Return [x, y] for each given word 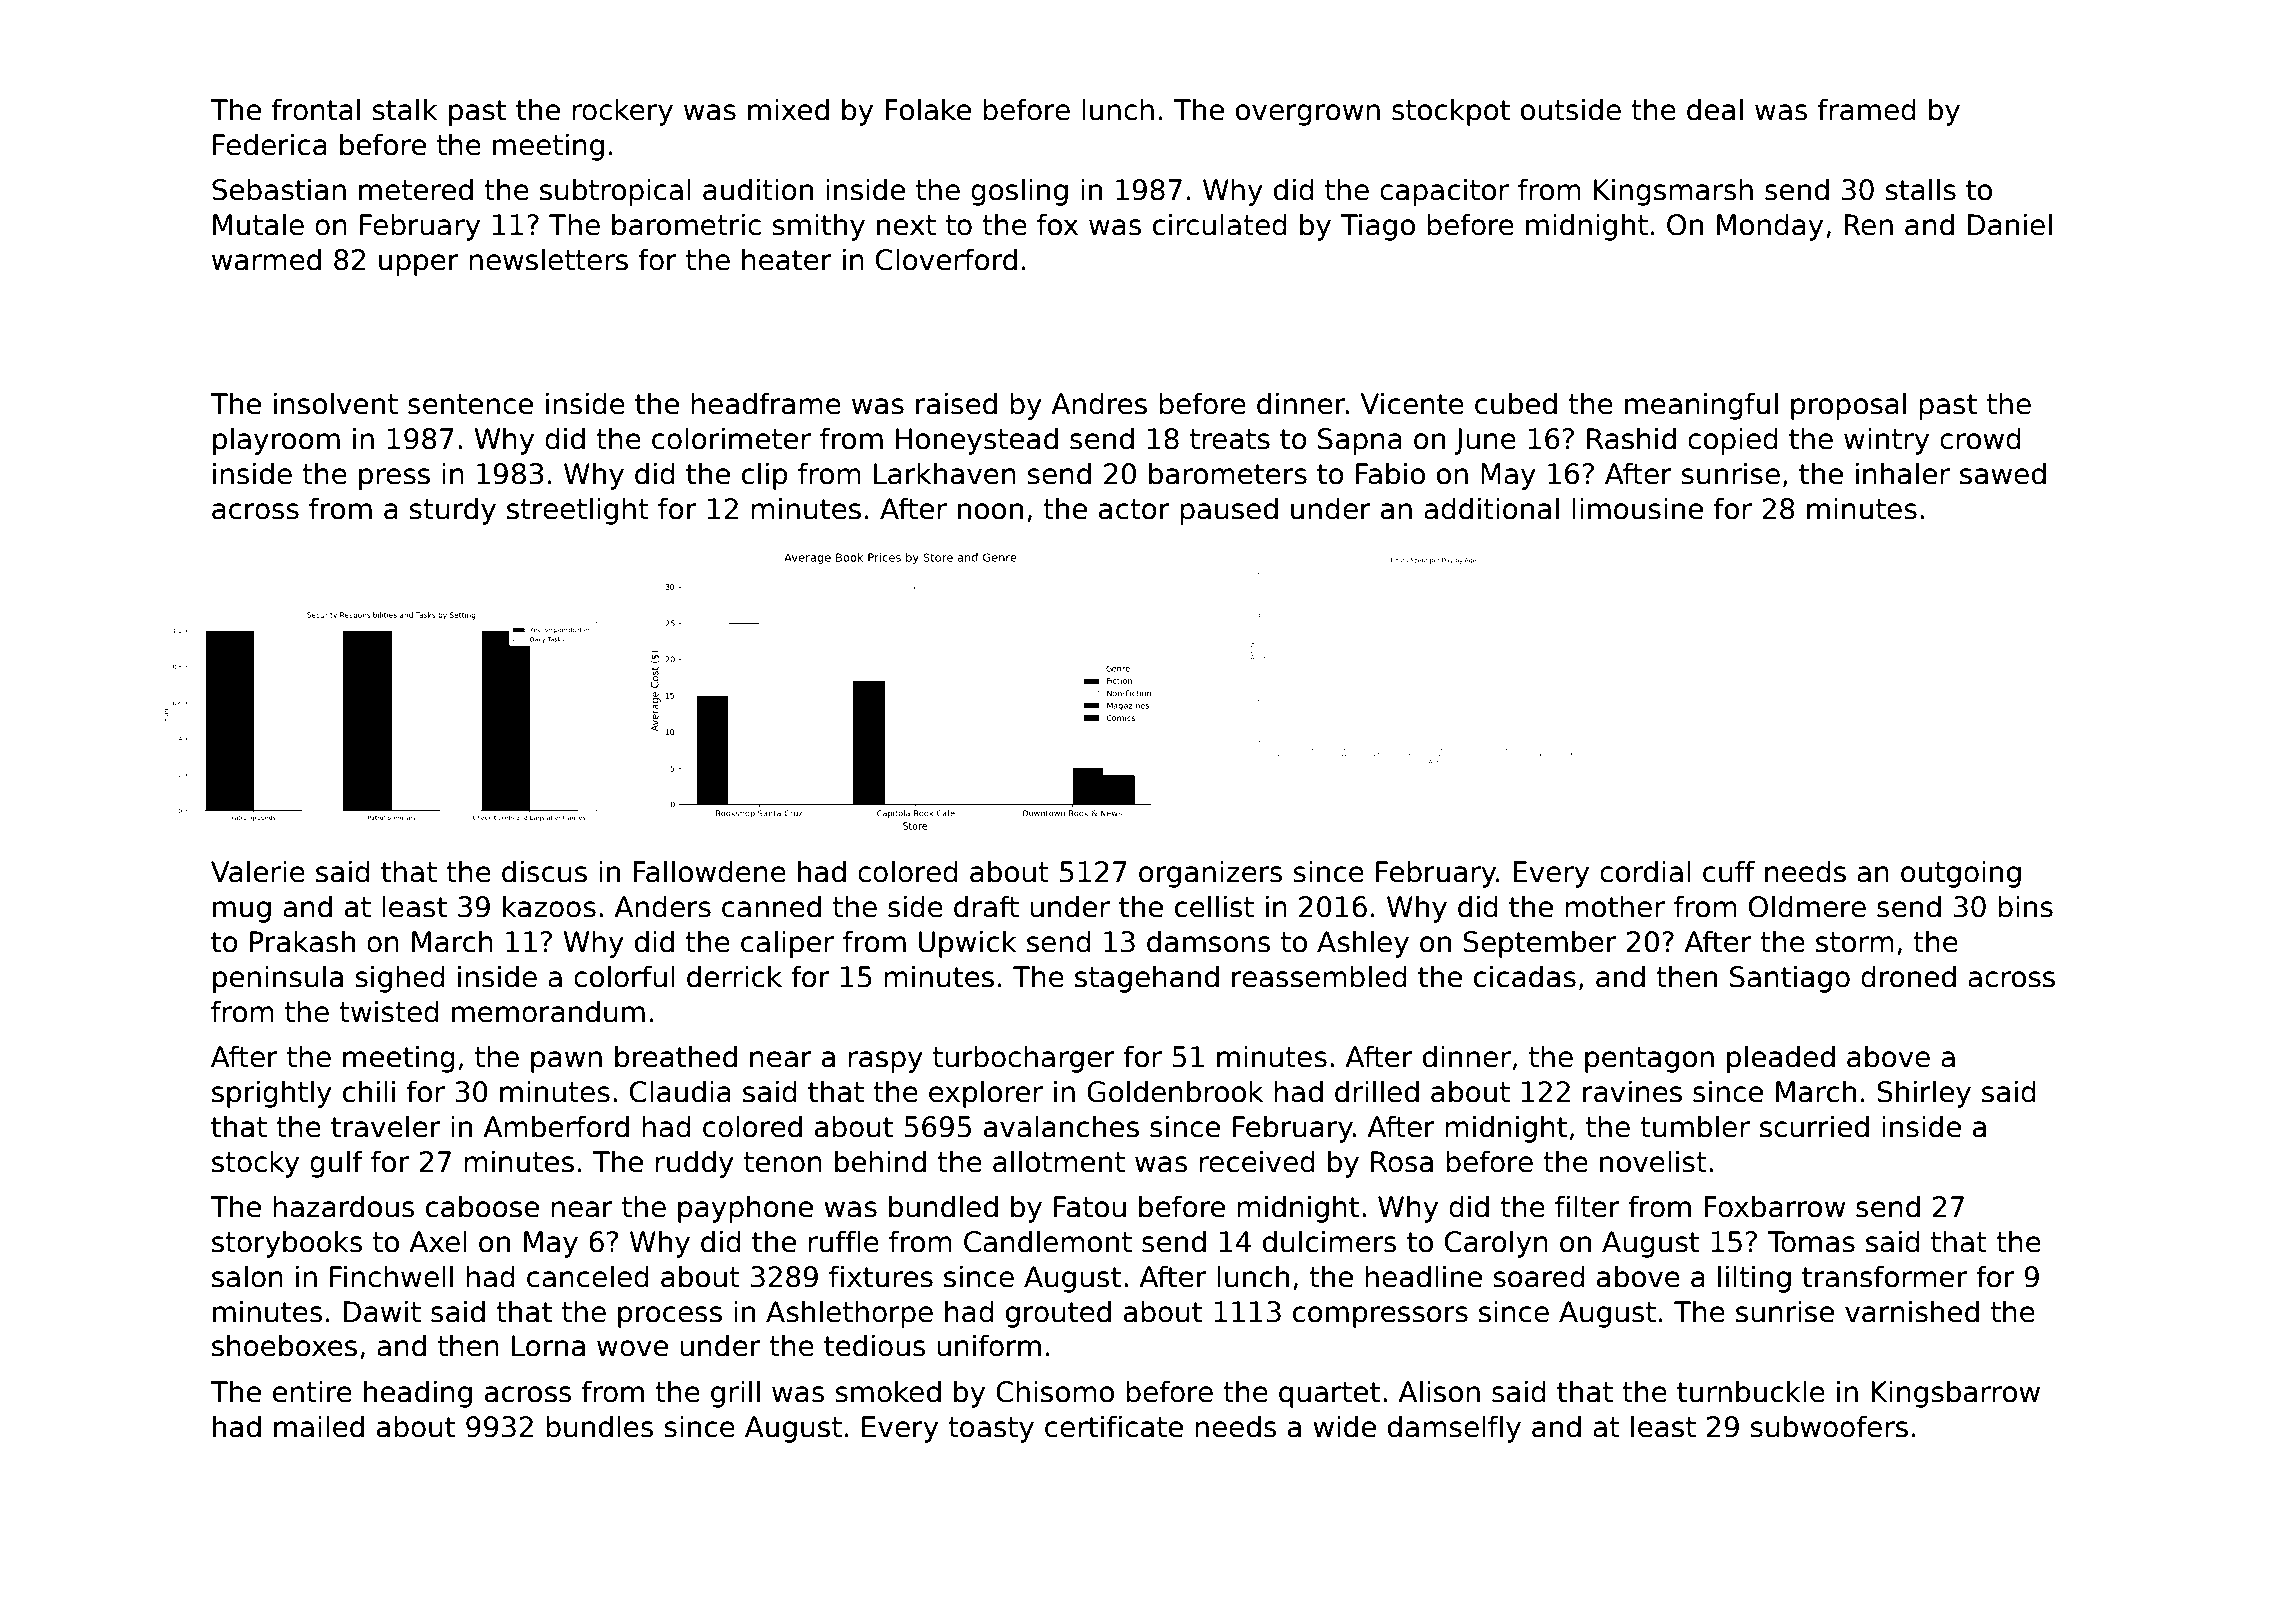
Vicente [1412, 403]
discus [544, 871]
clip [765, 476]
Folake [928, 109]
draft [986, 906]
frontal [316, 109]
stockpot [1451, 112]
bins [2026, 906]
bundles [600, 1426]
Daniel [2009, 224]
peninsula [278, 979]
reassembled [1319, 976]
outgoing [1961, 874]
